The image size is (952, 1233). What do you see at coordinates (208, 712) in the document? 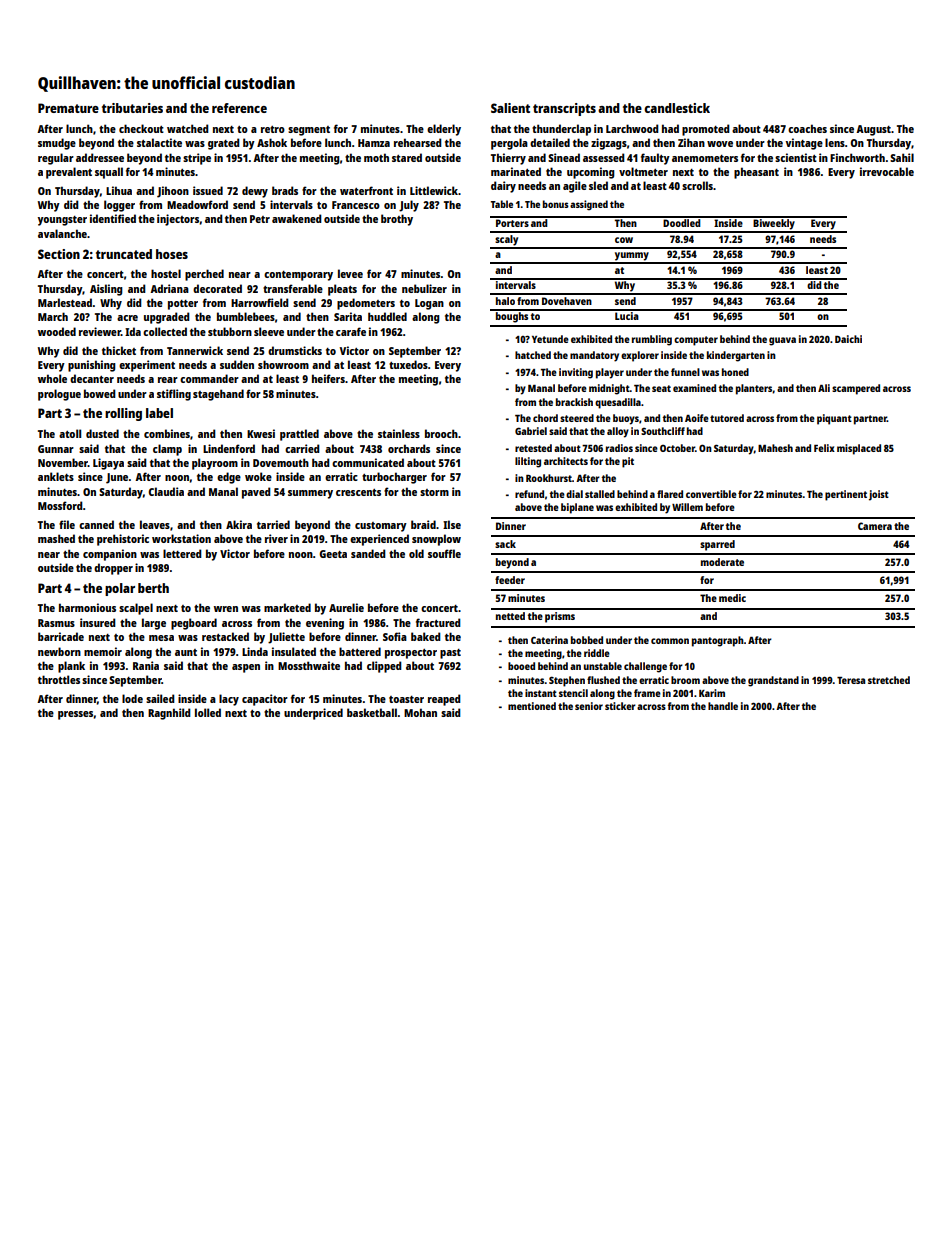
I see `lolled` at bounding box center [208, 712].
